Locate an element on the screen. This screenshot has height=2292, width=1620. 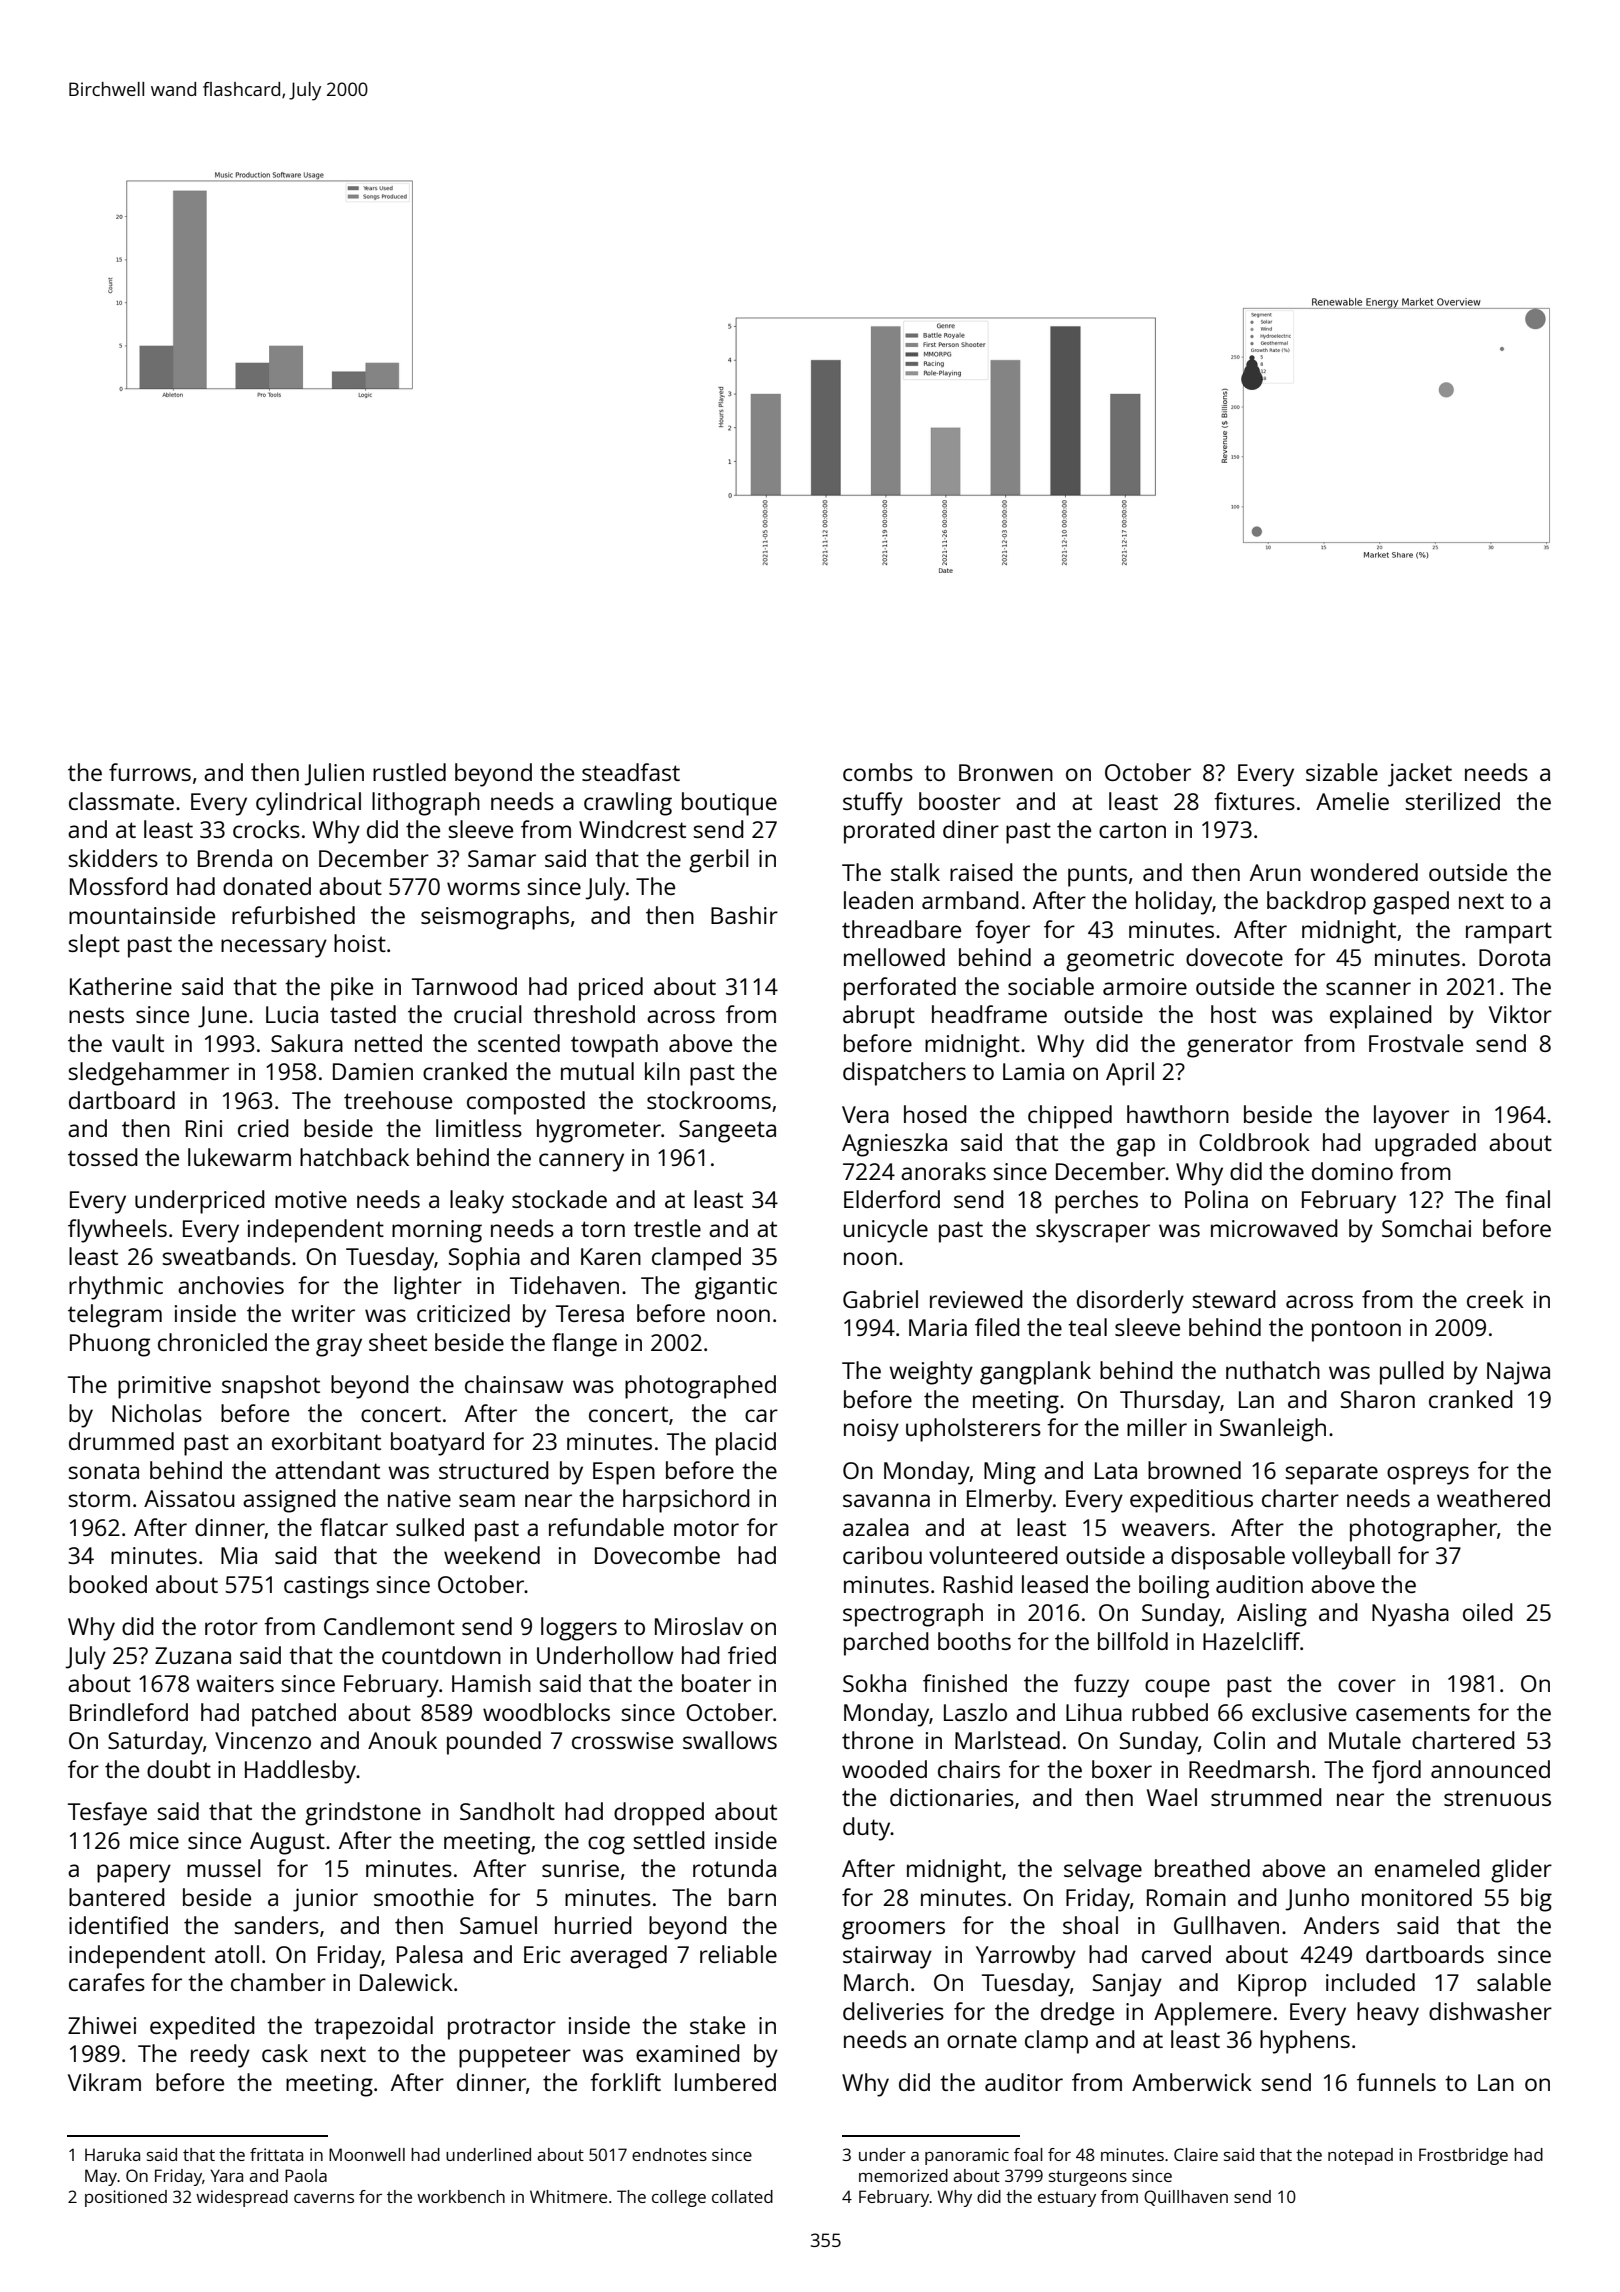
rustled is located at coordinates (409, 772).
